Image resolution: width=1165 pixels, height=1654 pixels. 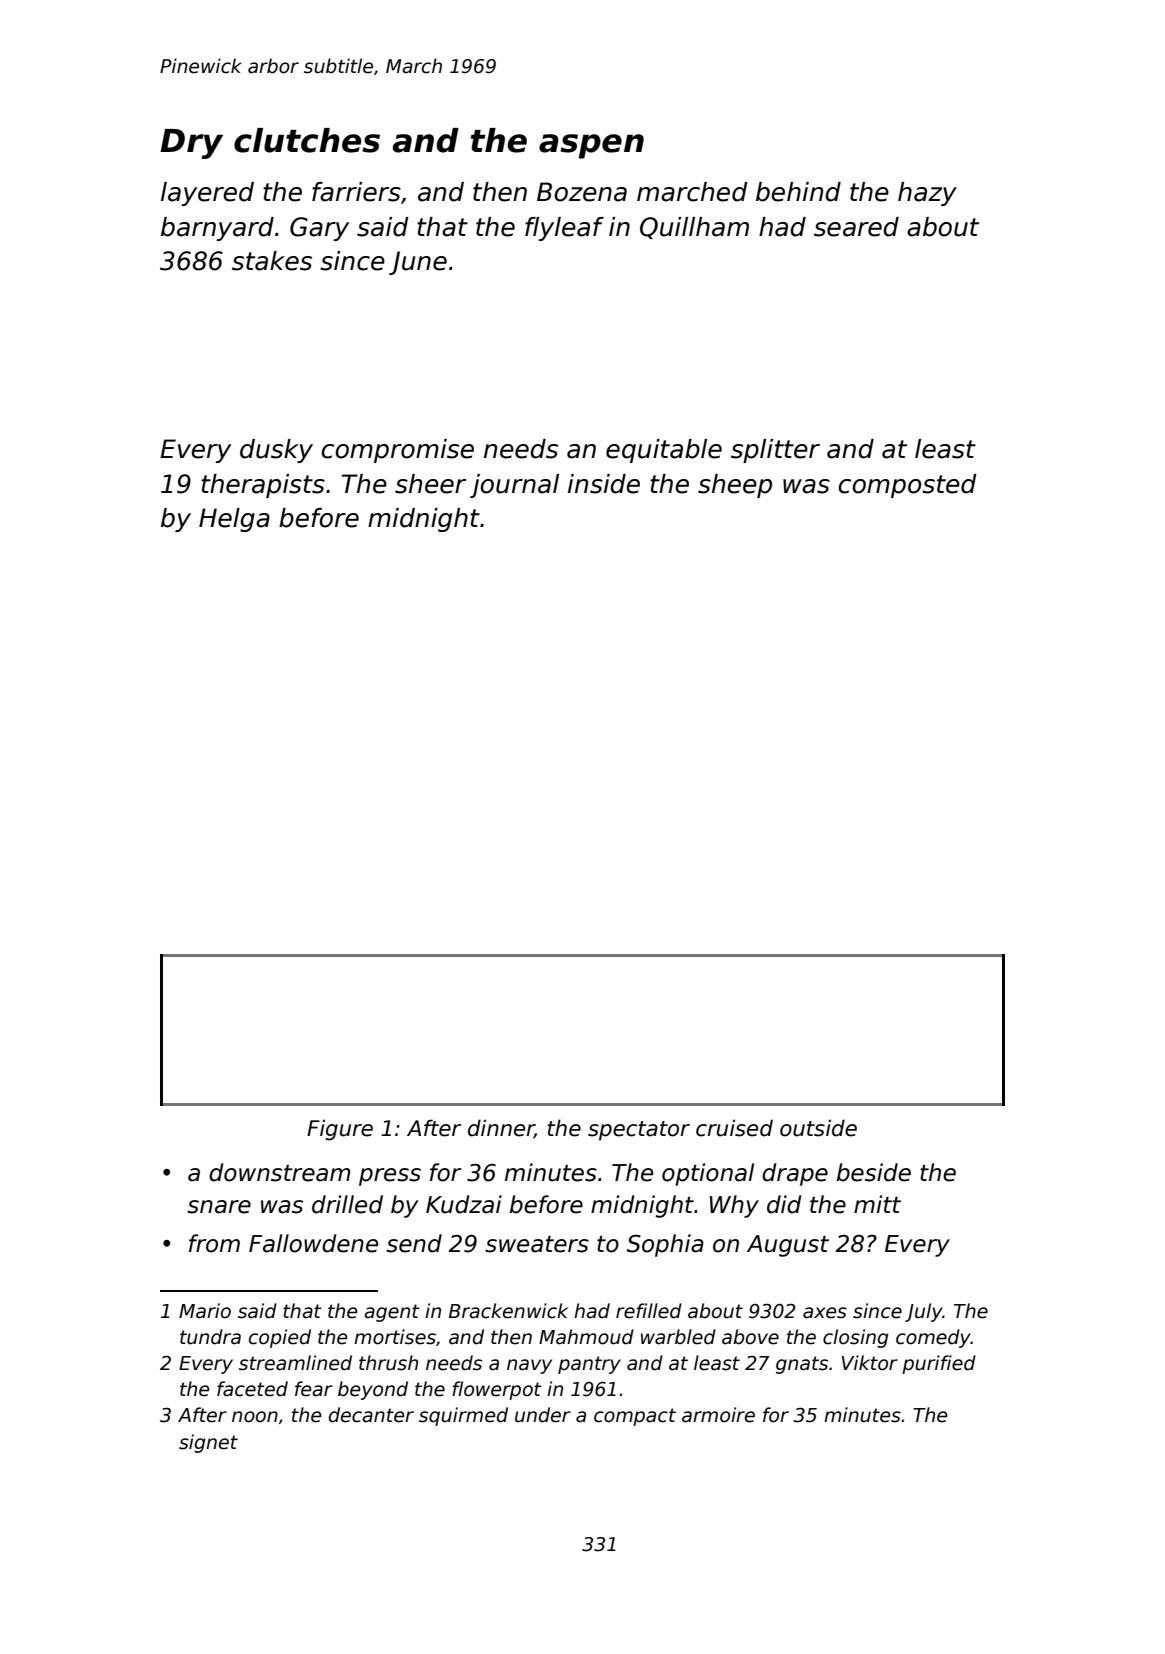 What do you see at coordinates (501, 1128) in the page?
I see `dinner` at bounding box center [501, 1128].
